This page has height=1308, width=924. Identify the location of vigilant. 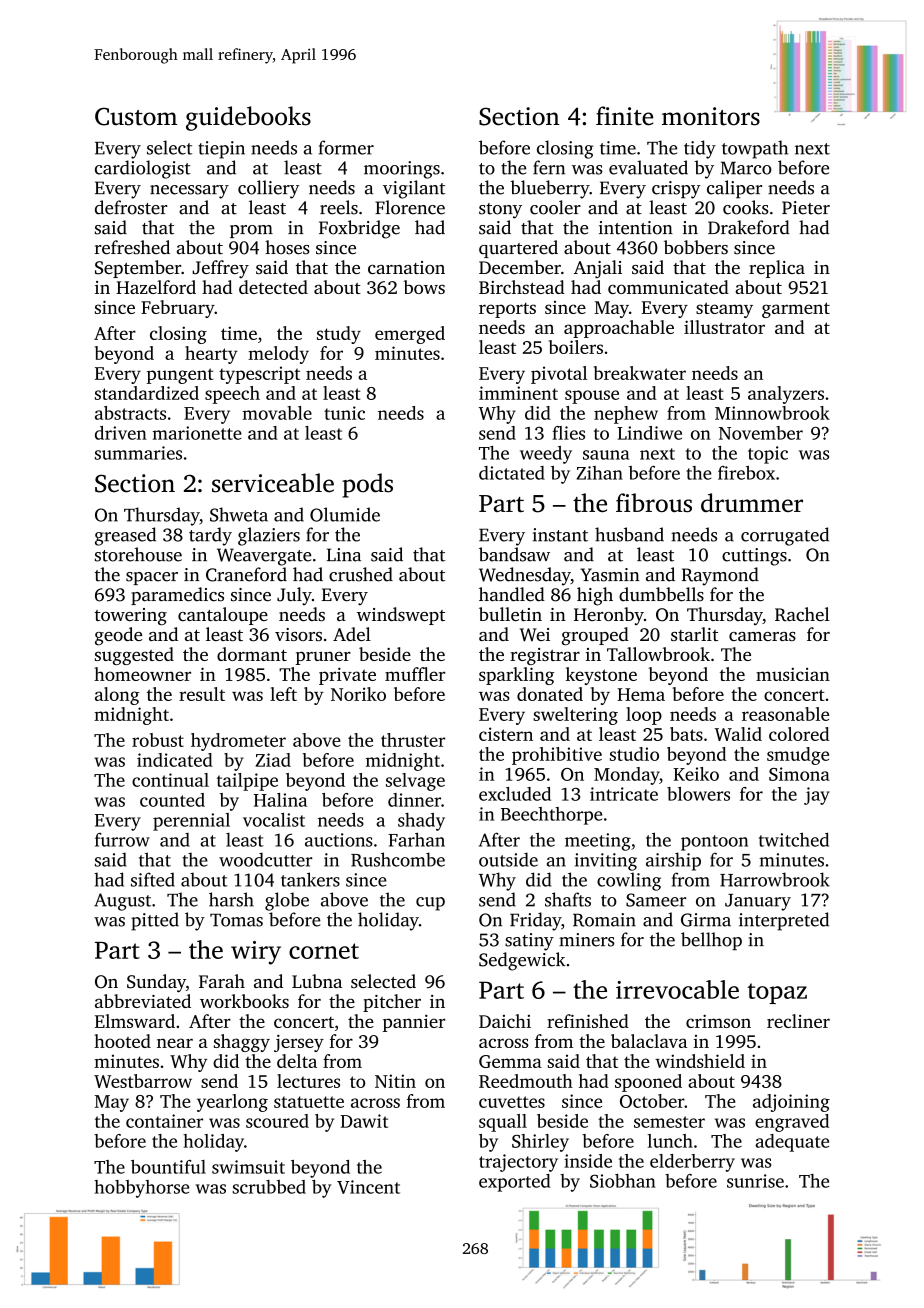
(414, 189).
